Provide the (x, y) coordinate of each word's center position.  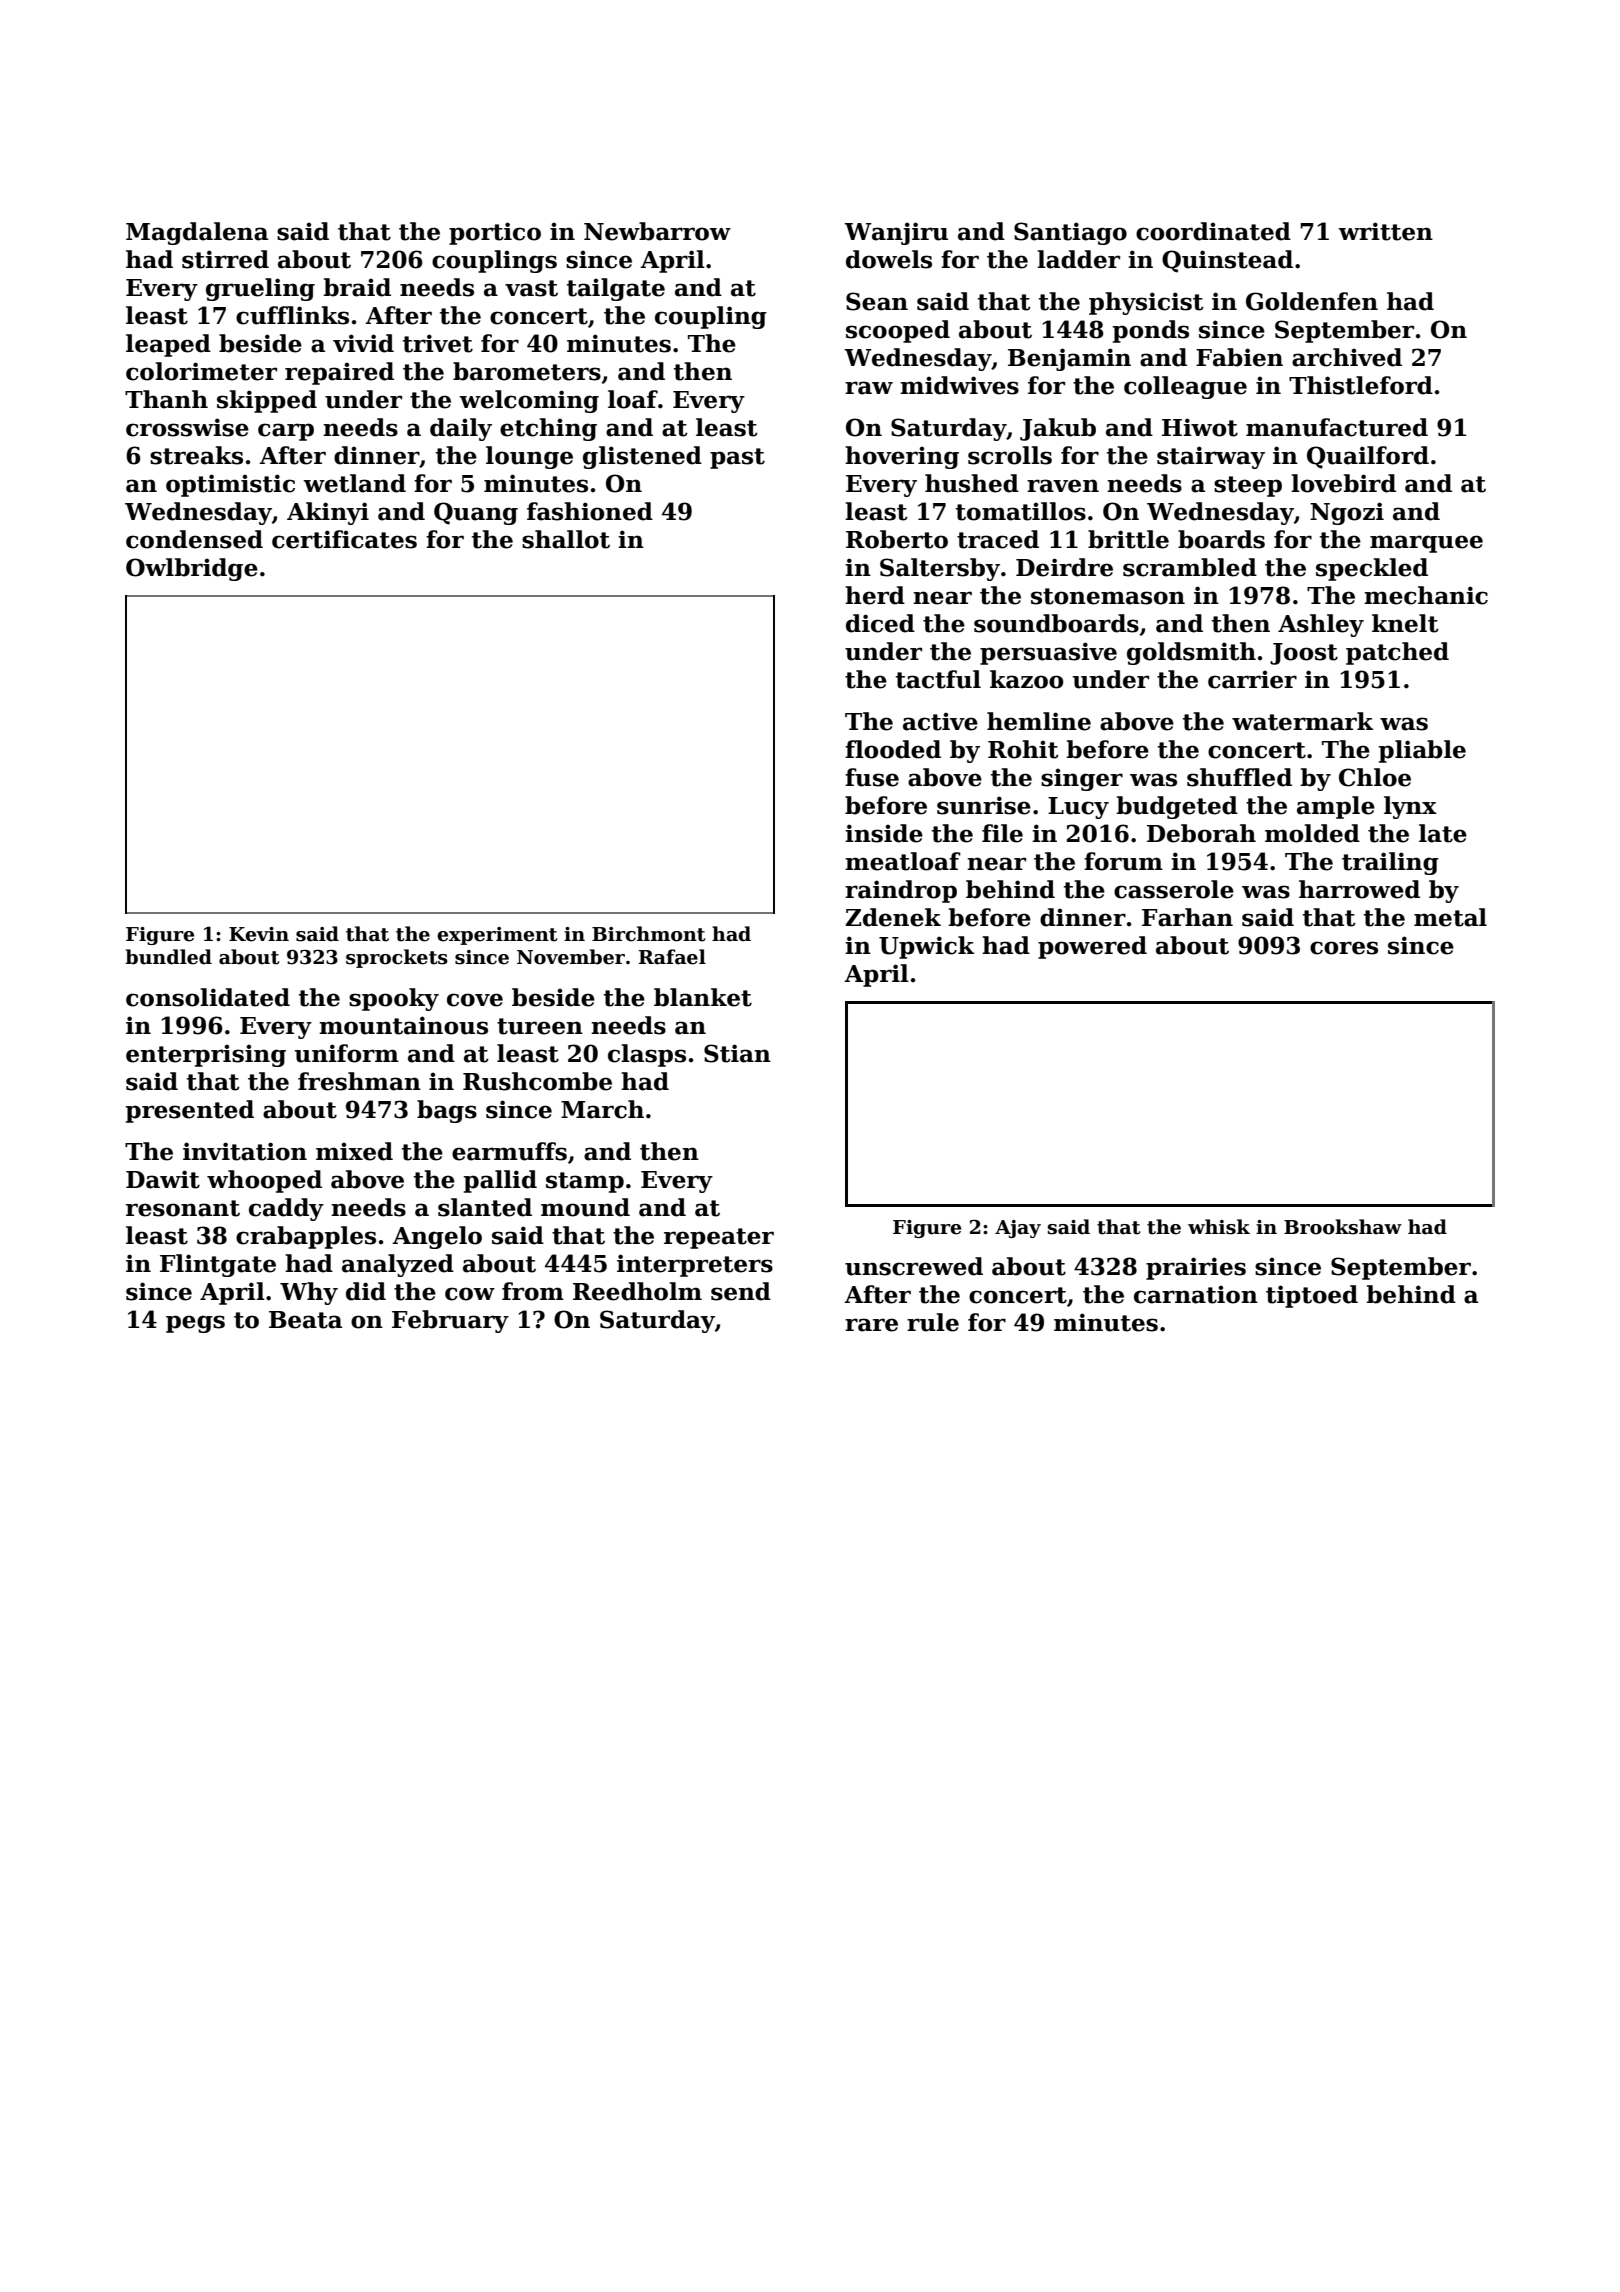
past (737, 458)
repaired (339, 373)
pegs (195, 1324)
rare (871, 1325)
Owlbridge (192, 569)
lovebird (1343, 483)
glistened (642, 457)
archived (1347, 357)
